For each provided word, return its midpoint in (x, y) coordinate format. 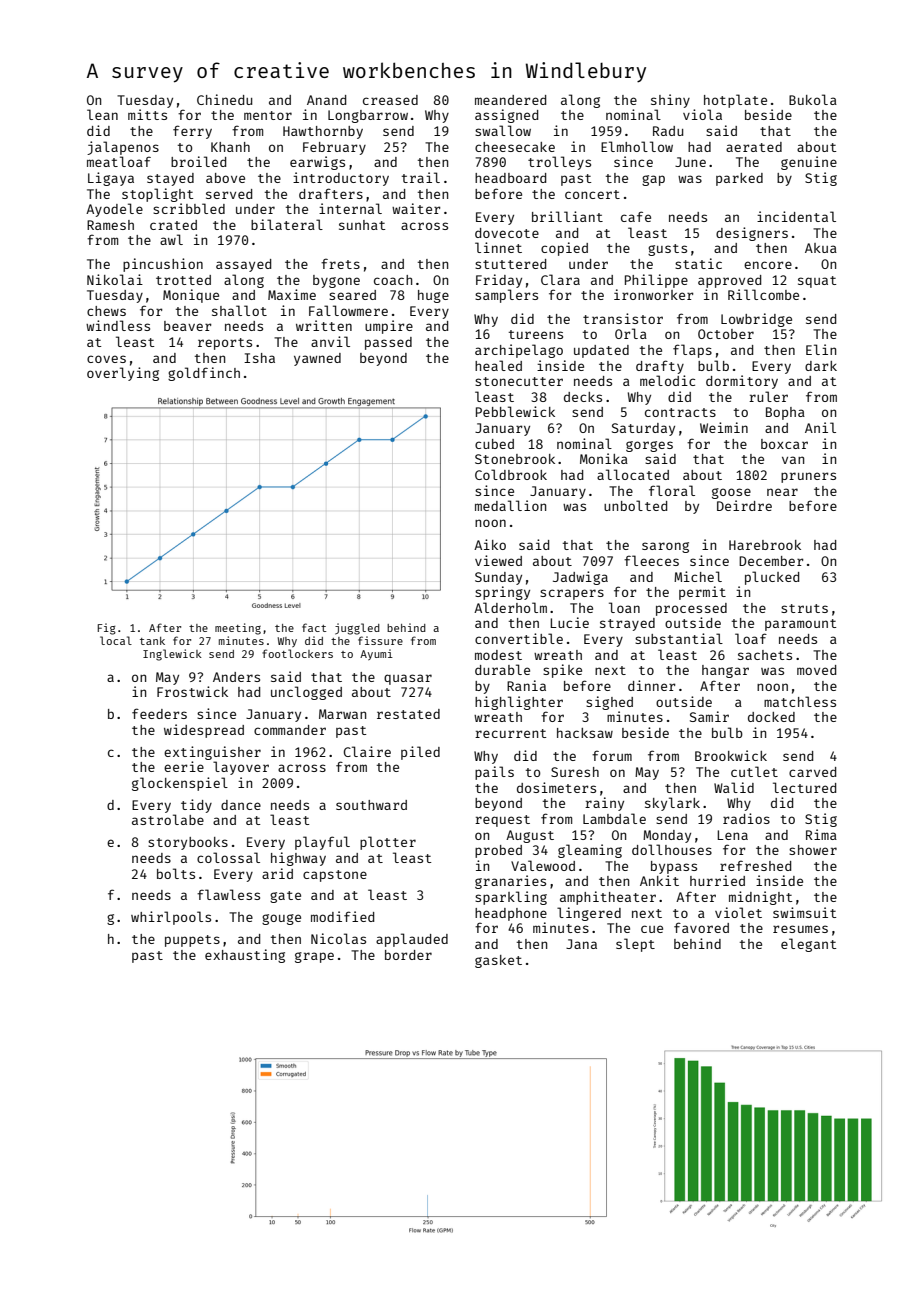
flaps (692, 351)
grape (314, 957)
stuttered (510, 264)
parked (739, 179)
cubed (494, 444)
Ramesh (110, 225)
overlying (123, 374)
